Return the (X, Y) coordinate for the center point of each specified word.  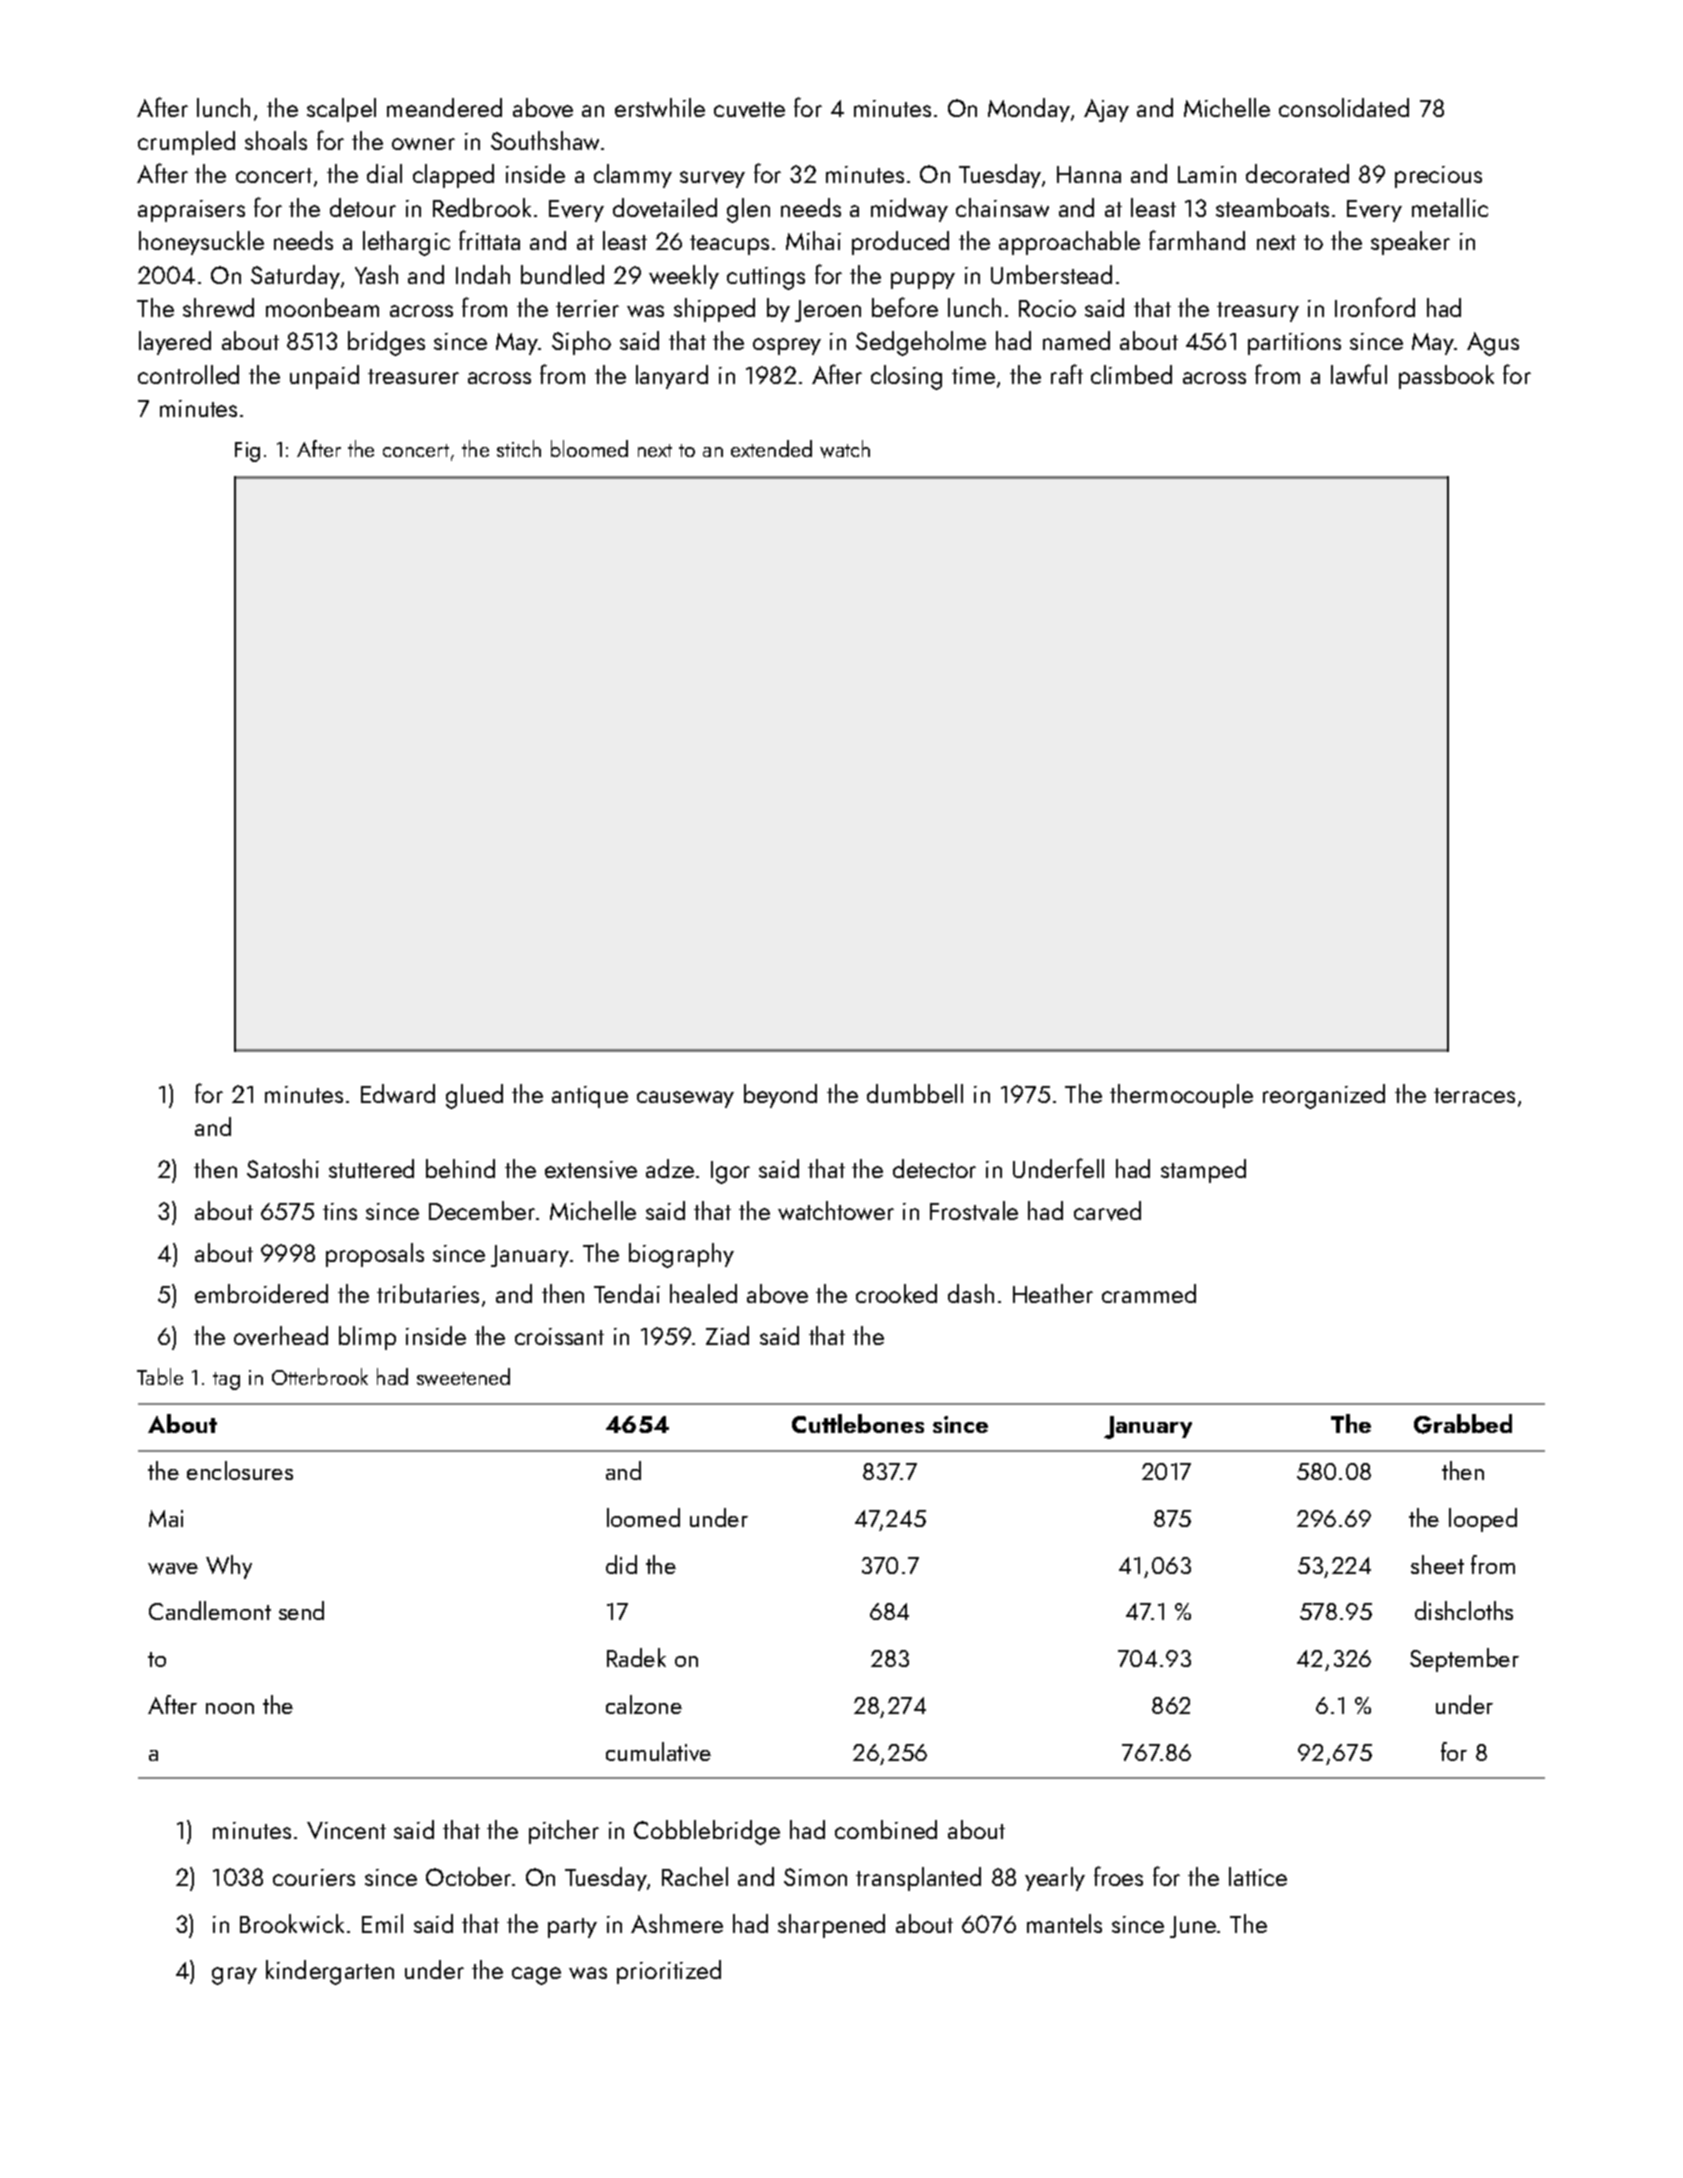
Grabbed (1463, 1424)
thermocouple (1181, 1096)
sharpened (831, 1926)
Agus (1493, 344)
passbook (1446, 377)
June (1193, 1927)
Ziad (727, 1335)
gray (234, 1976)
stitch (519, 448)
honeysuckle (201, 243)
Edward (398, 1093)
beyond (780, 1096)
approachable (1069, 243)
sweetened (463, 1377)
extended (771, 448)
